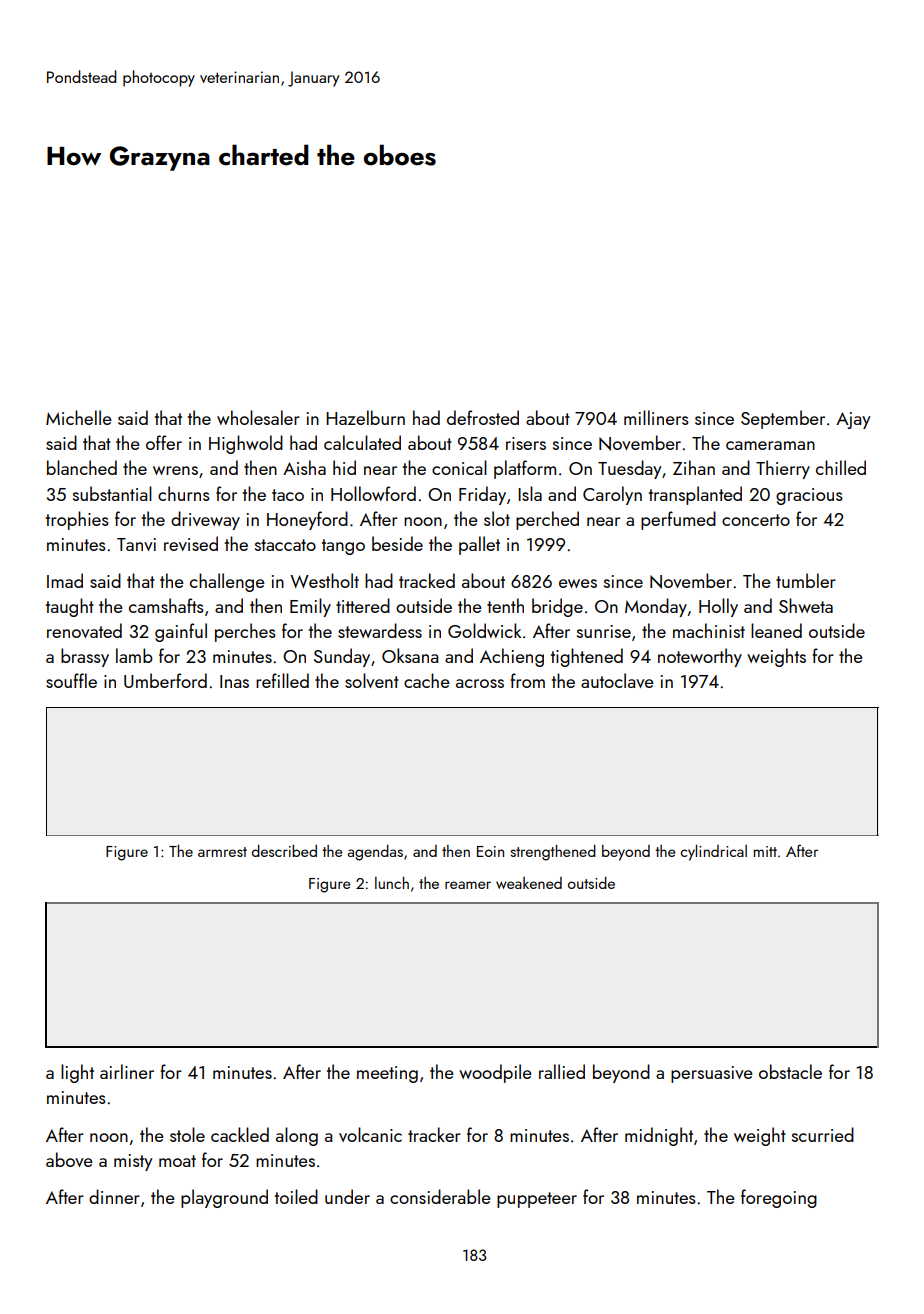 Image resolution: width=924 pixels, height=1314 pixels. Describe the element at coordinates (659, 1136) in the screenshot. I see `midnight` at that location.
